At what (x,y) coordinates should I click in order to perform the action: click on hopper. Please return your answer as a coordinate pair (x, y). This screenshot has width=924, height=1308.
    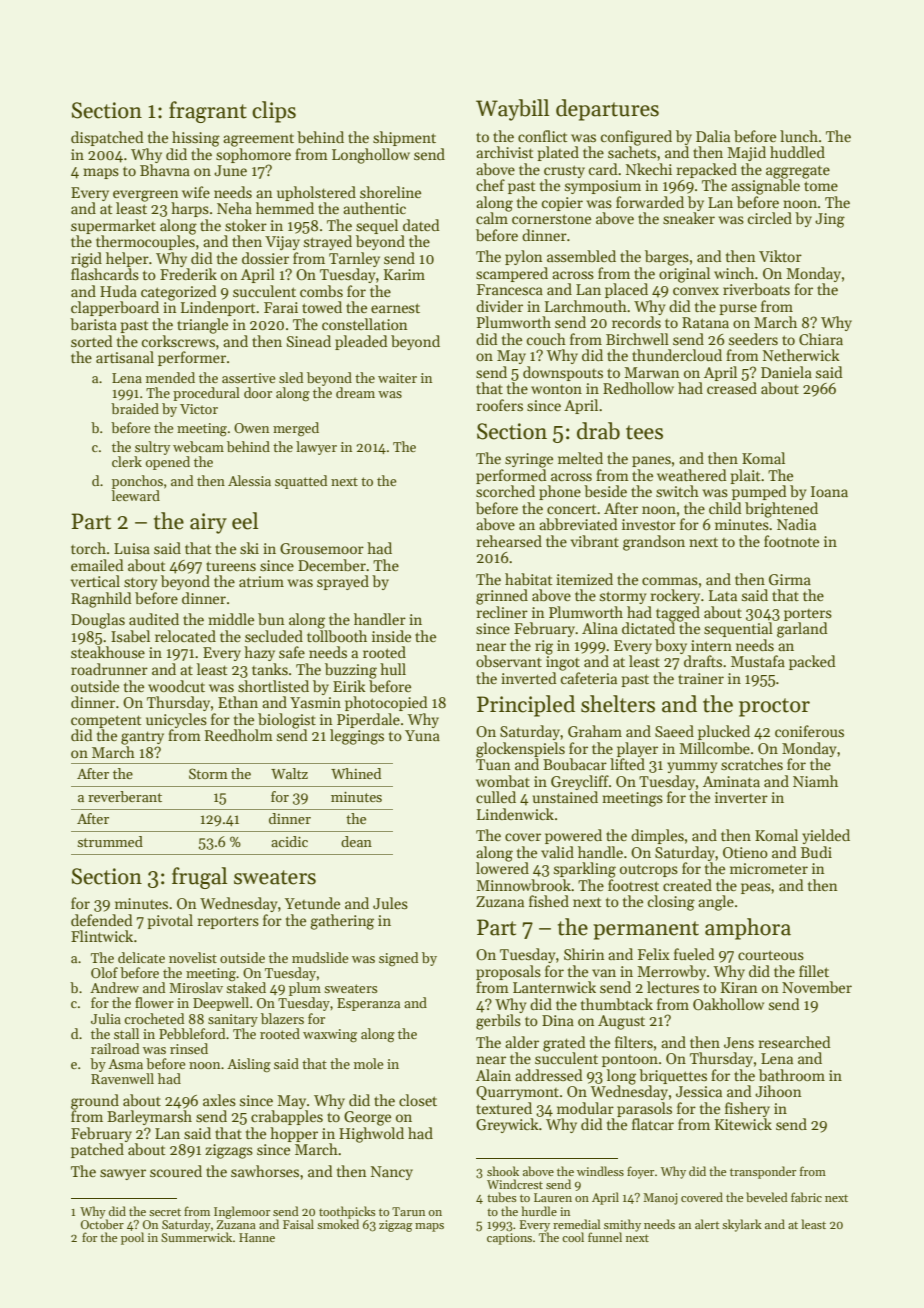
    Looking at the image, I should click on (294, 1134).
